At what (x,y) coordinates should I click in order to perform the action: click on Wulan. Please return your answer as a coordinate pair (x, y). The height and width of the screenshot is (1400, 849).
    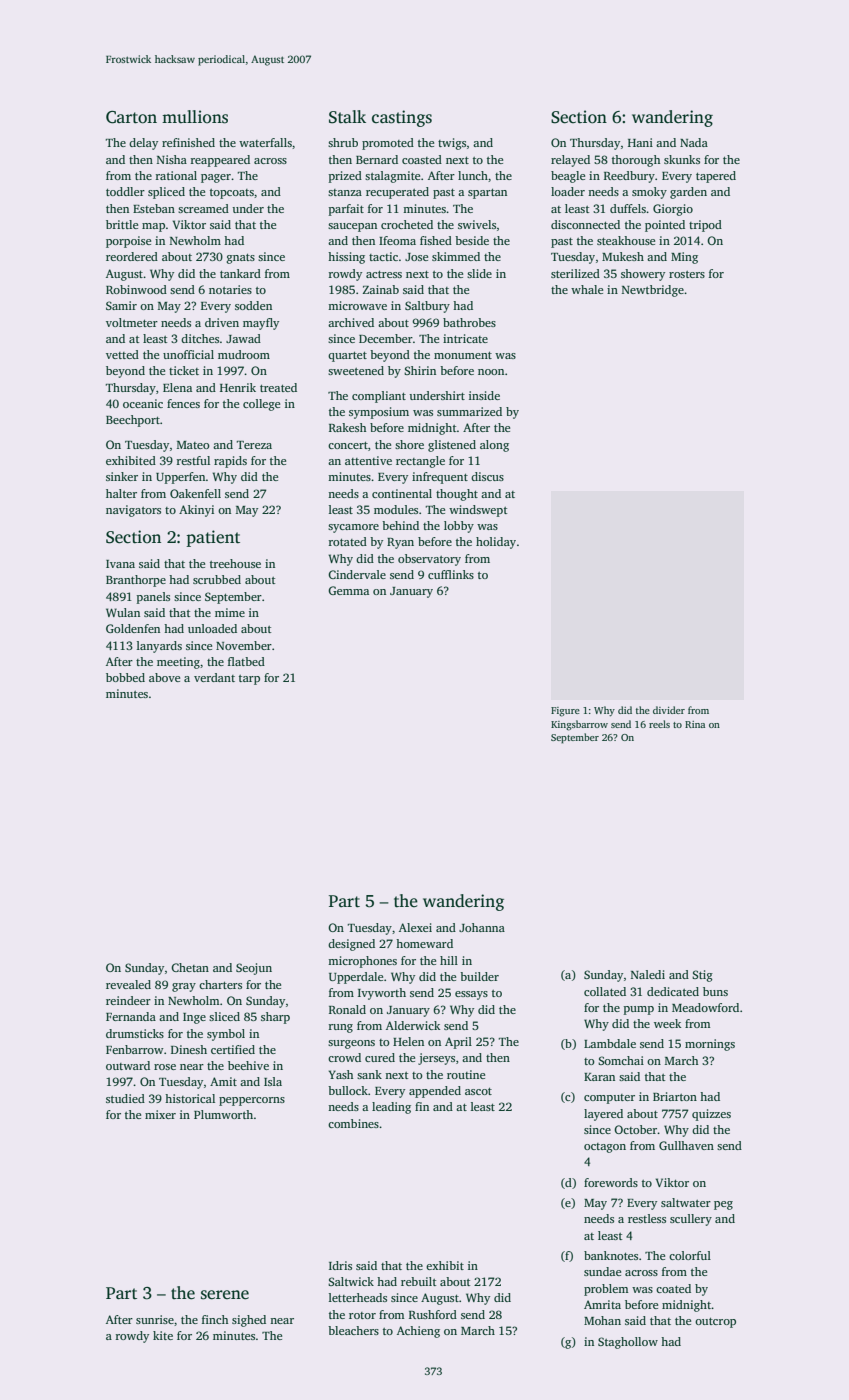
    Looking at the image, I should click on (123, 612).
